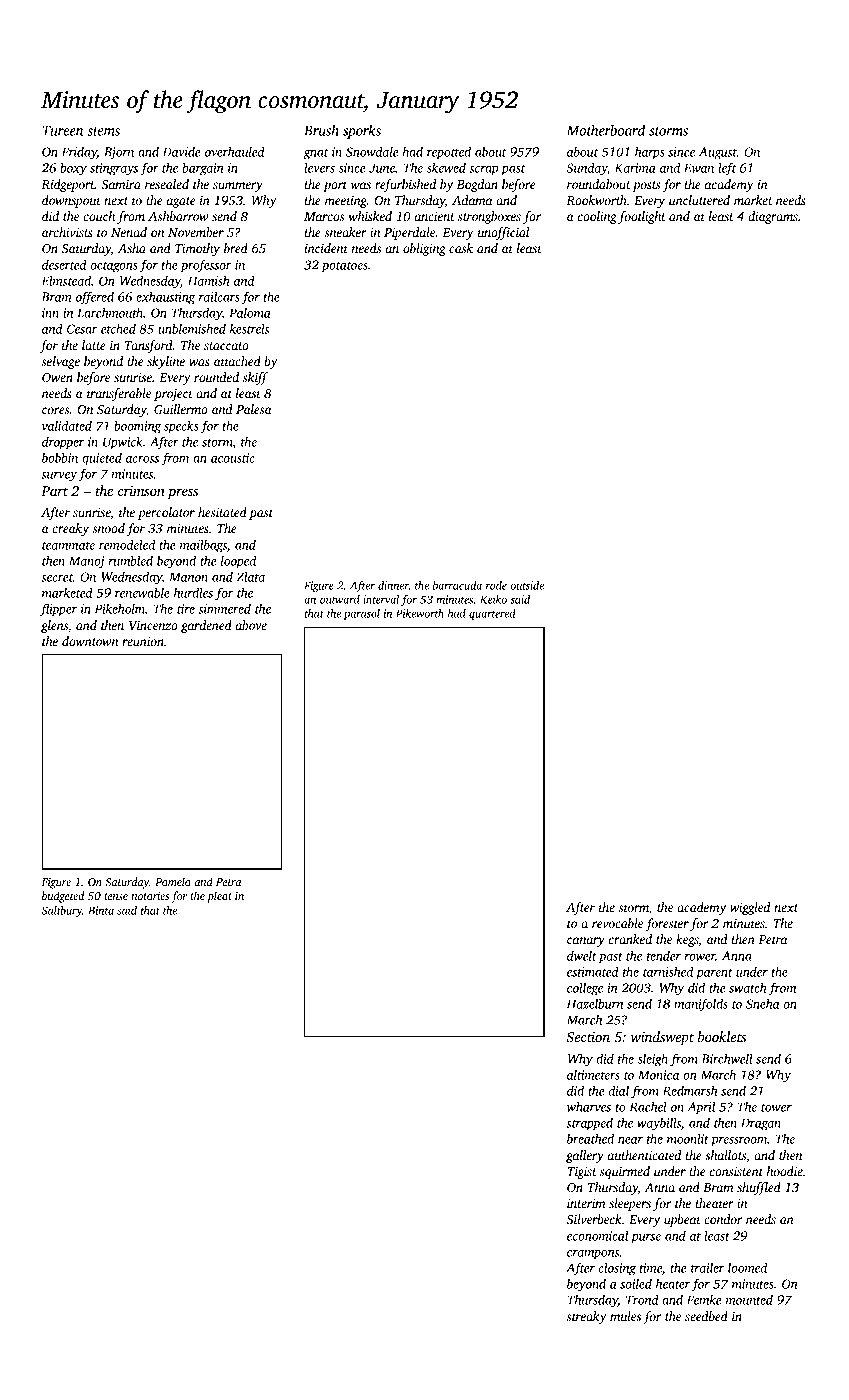  What do you see at coordinates (219, 897) in the screenshot?
I see `pleat` at bounding box center [219, 897].
